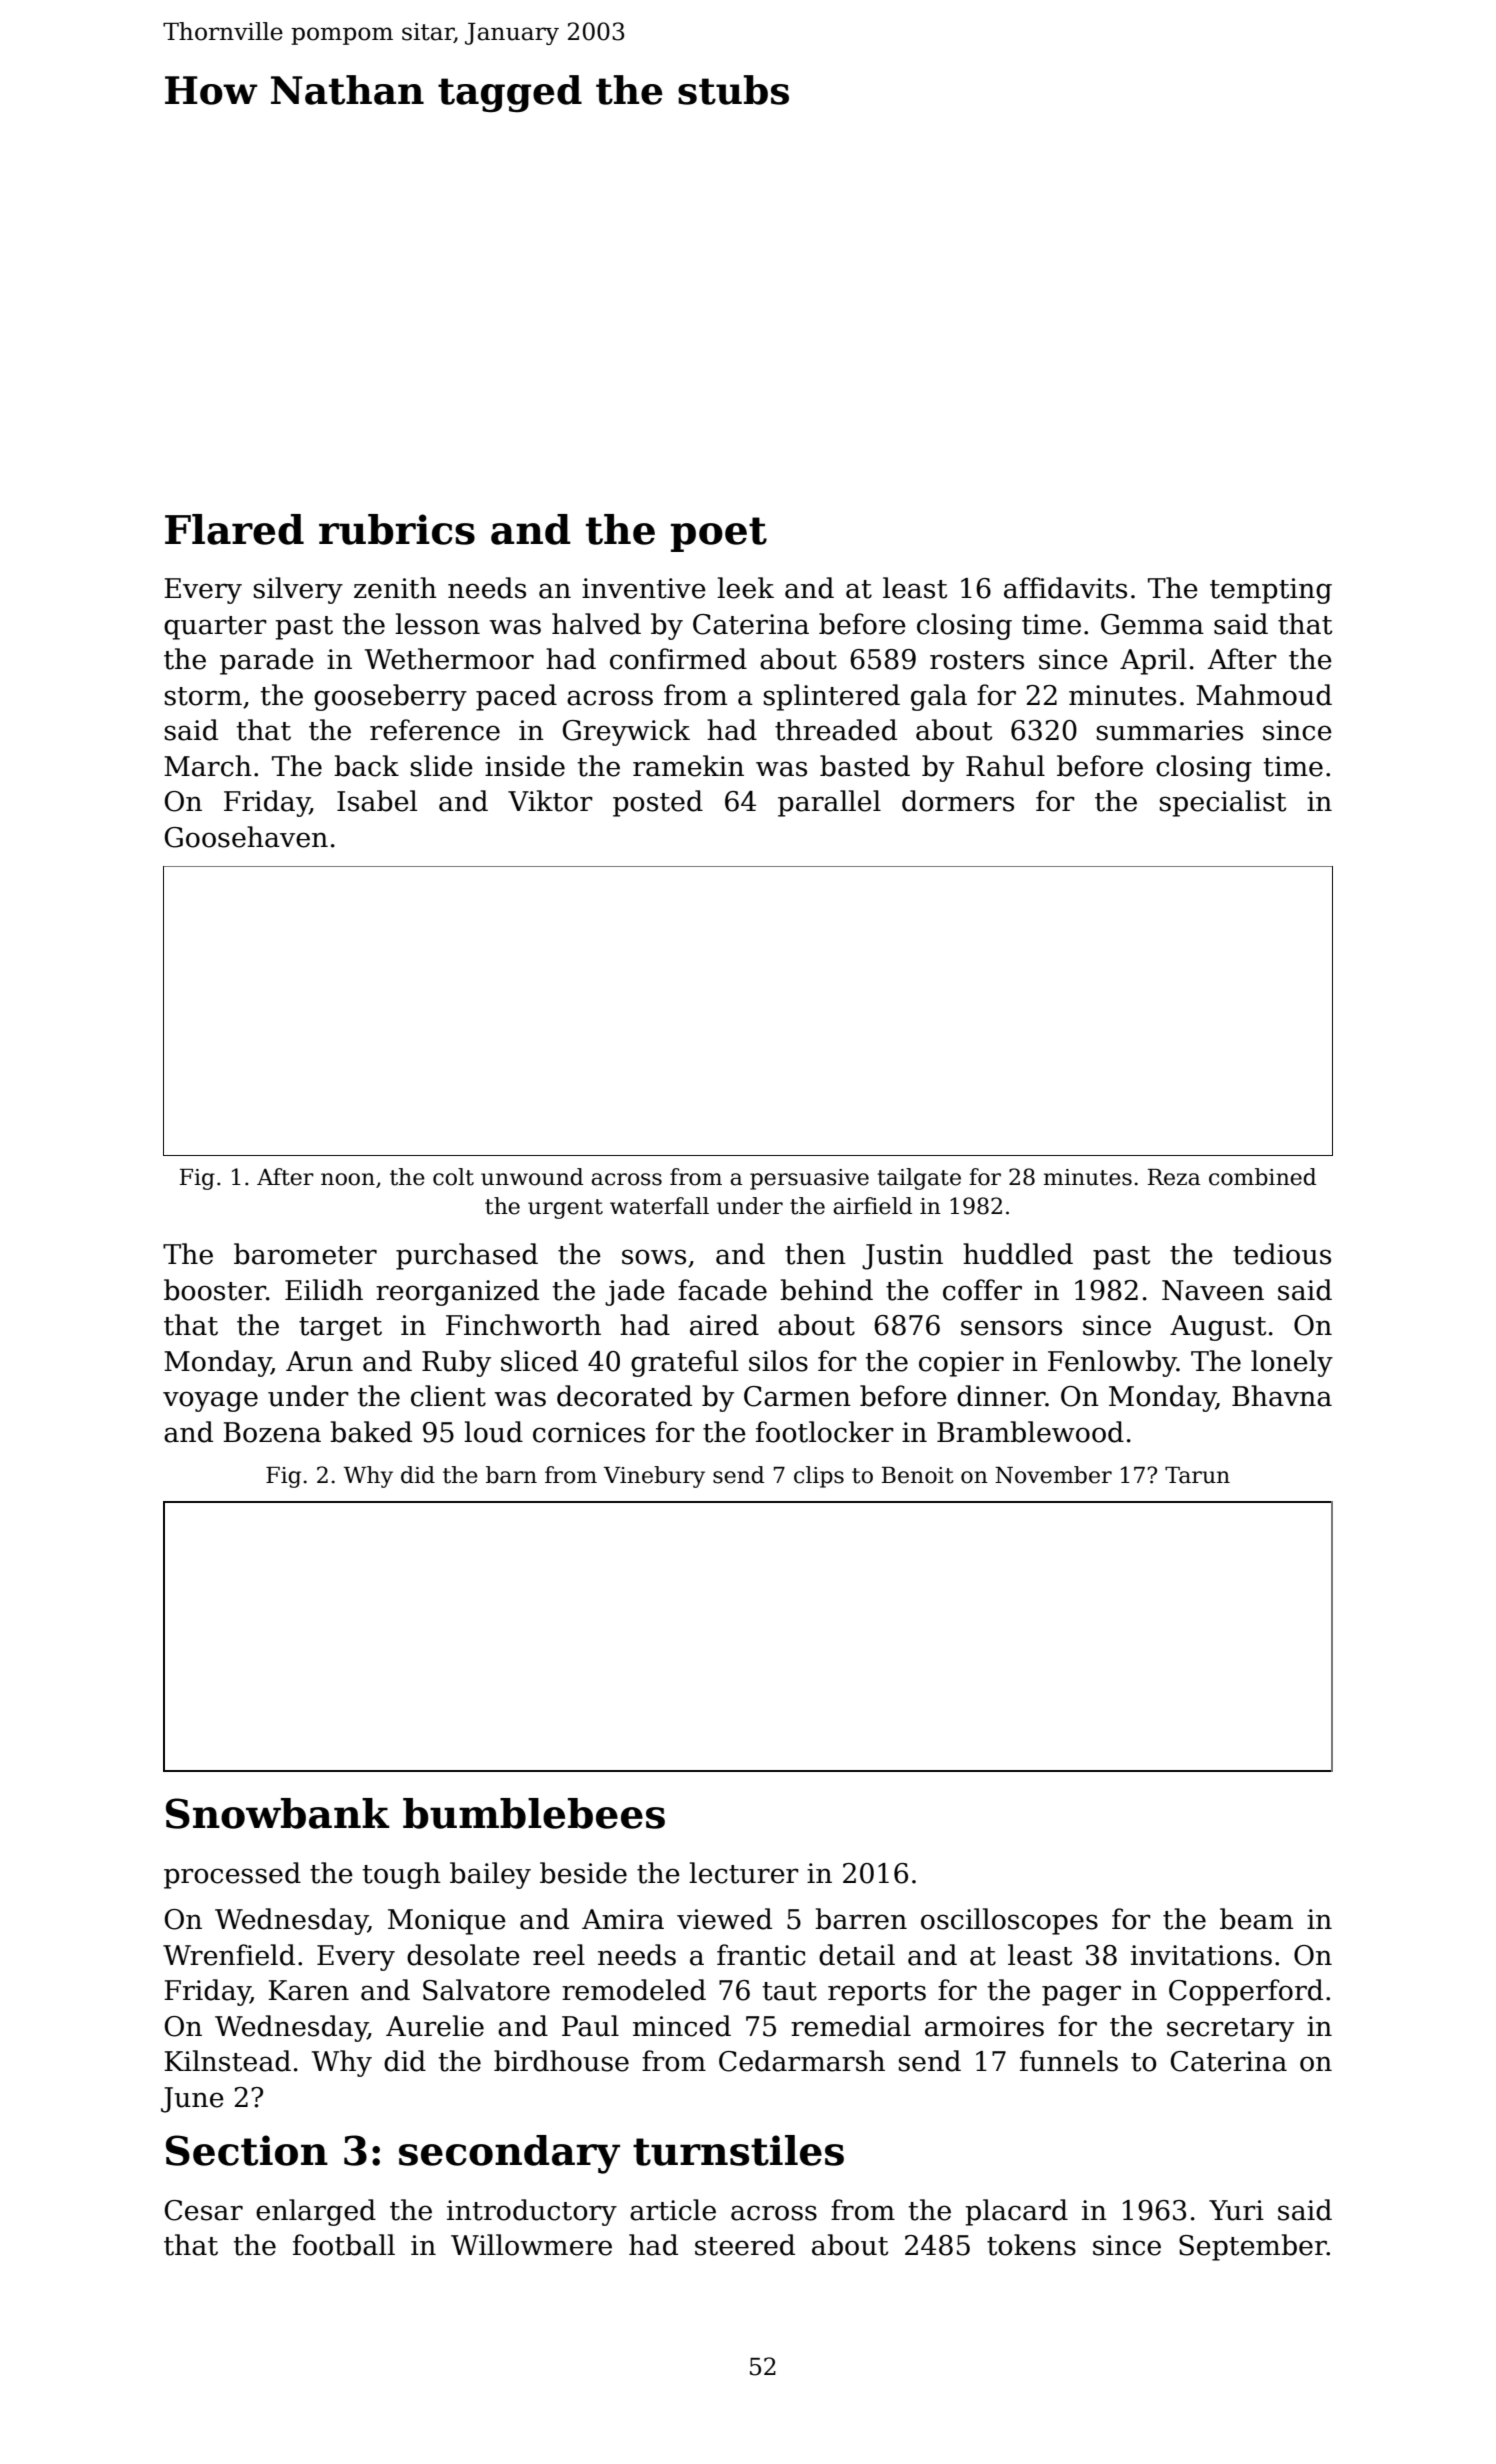 The height and width of the image is (2464, 1496). Describe the element at coordinates (246, 837) in the image. I see `Goosehaven` at that location.
